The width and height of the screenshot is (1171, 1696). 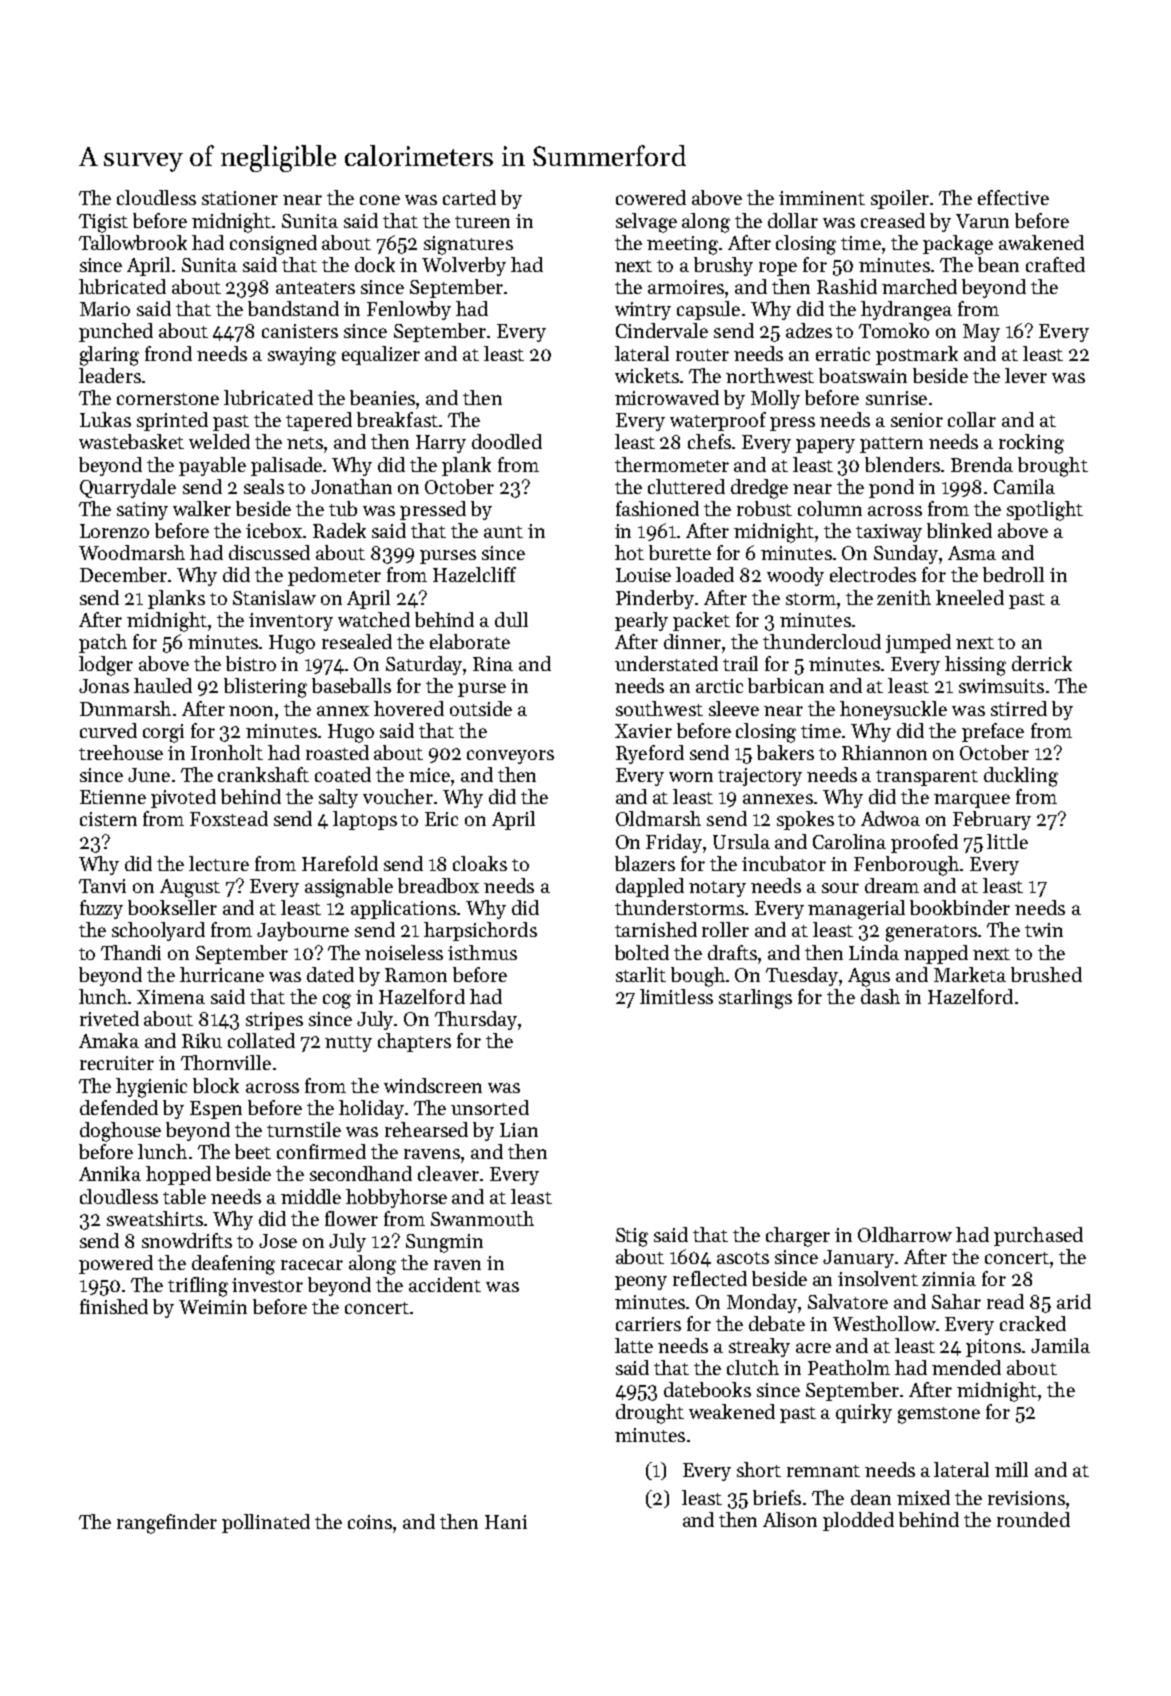 I want to click on Oldharrow, so click(x=905, y=1234).
